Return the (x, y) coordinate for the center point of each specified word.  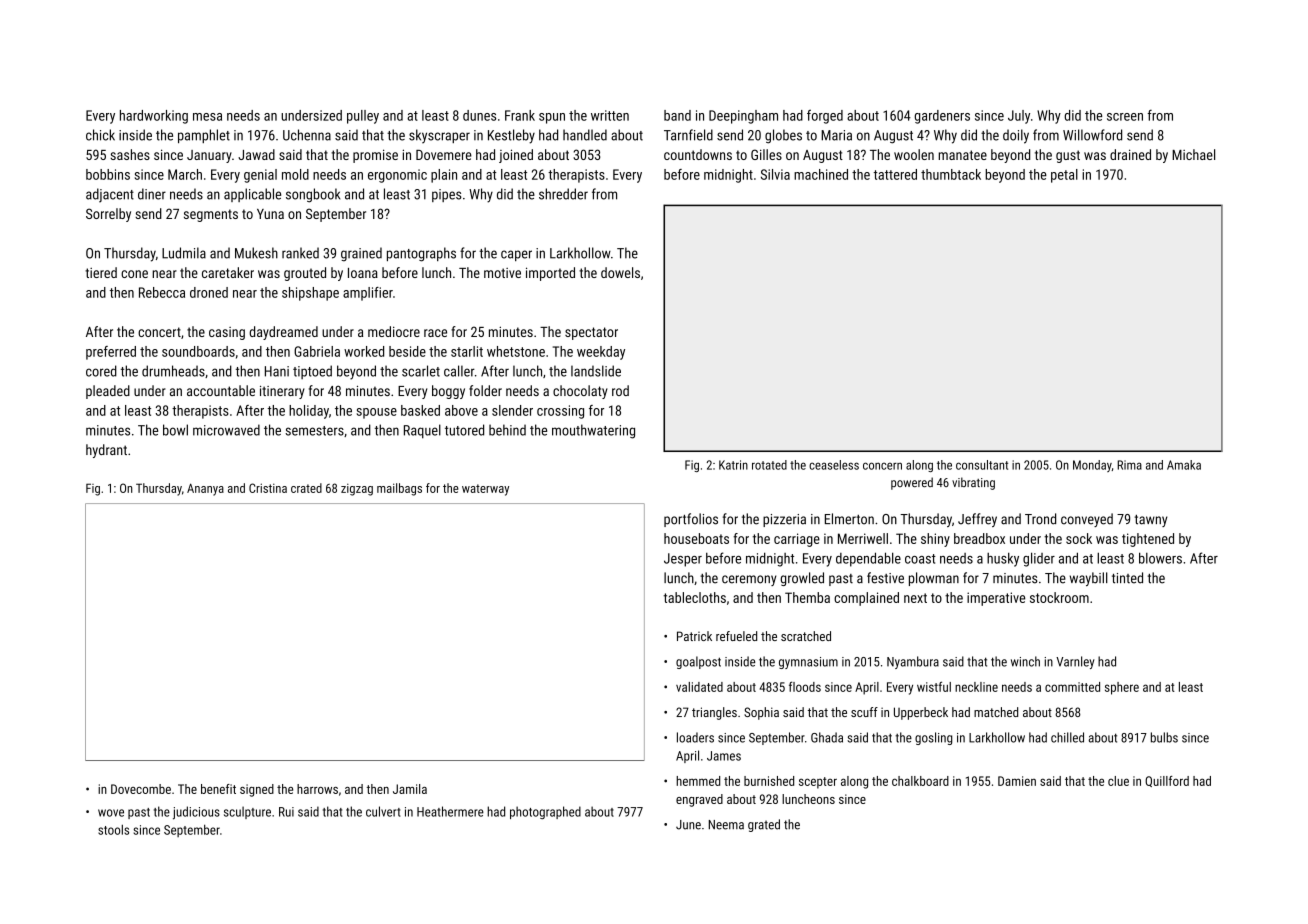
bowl (175, 430)
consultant (982, 465)
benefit (218, 789)
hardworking (154, 117)
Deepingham (743, 117)
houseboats (696, 538)
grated (764, 825)
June (688, 825)
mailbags (399, 489)
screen (1125, 117)
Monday (1092, 466)
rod (620, 390)
